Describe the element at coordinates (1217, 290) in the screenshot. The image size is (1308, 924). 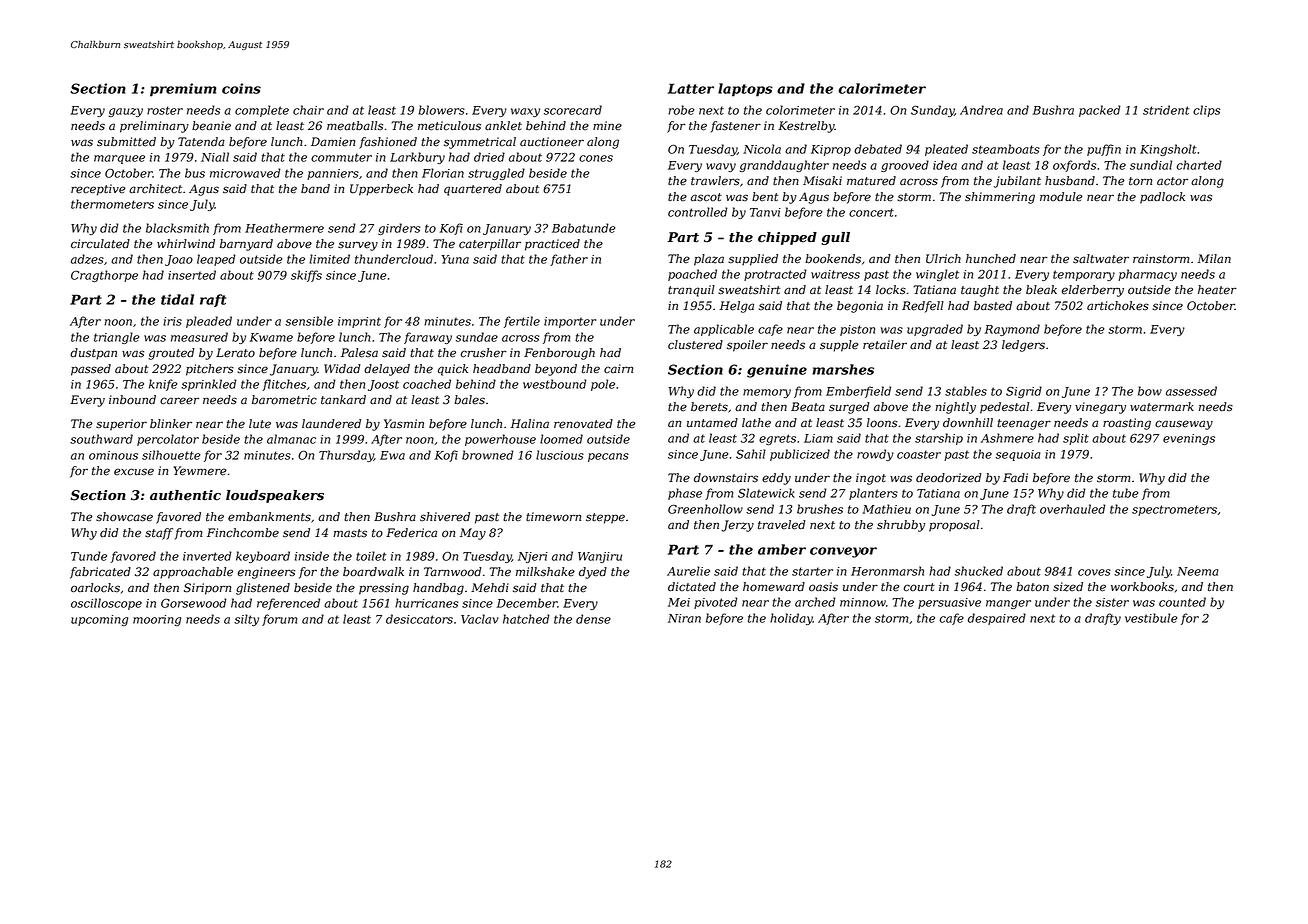
I see `heater` at that location.
